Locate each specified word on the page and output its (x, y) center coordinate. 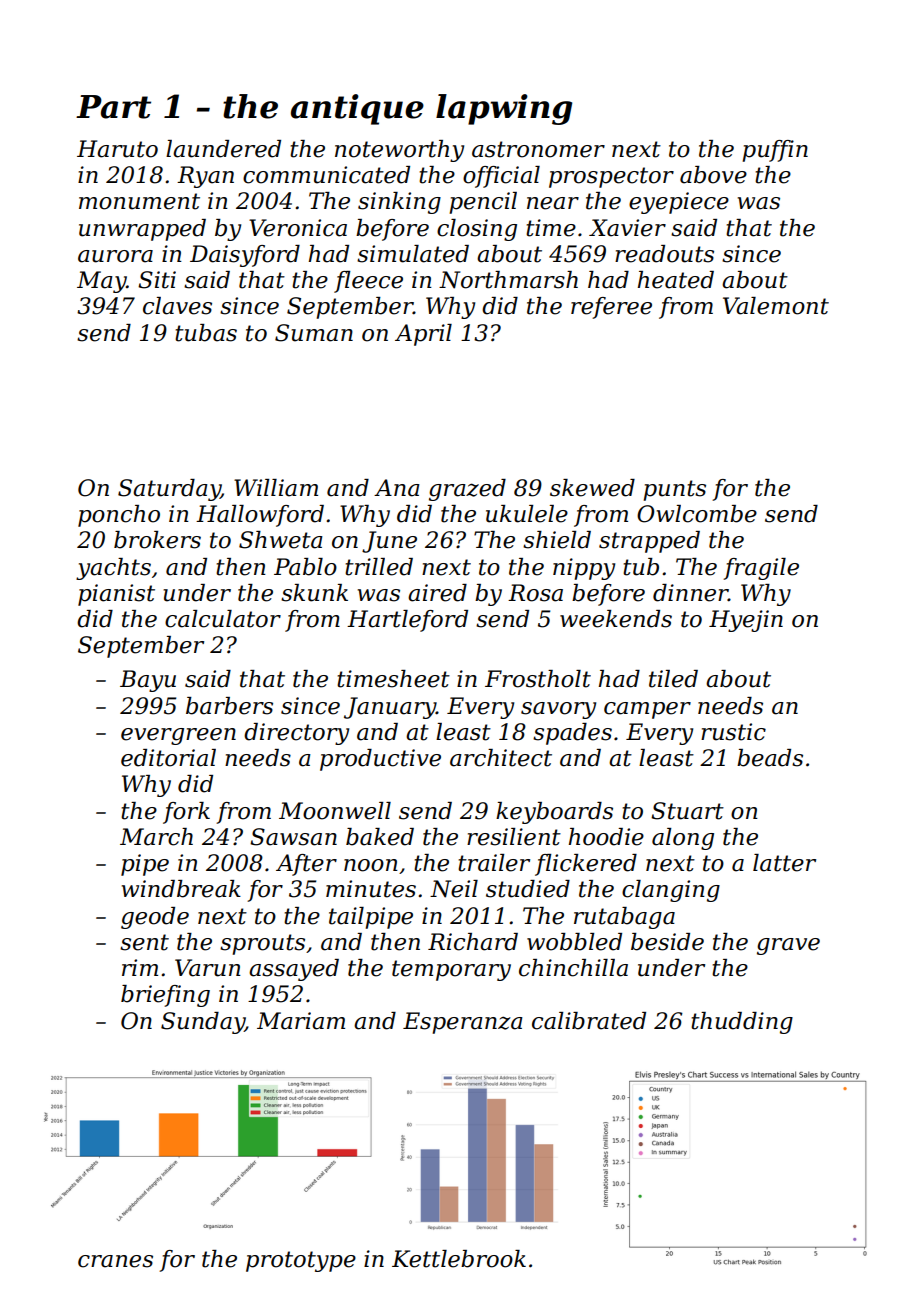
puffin (775, 151)
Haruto (117, 149)
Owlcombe (697, 514)
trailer (494, 863)
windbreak (181, 889)
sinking (399, 203)
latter (784, 863)
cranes (115, 1261)
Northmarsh (508, 280)
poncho (119, 516)
